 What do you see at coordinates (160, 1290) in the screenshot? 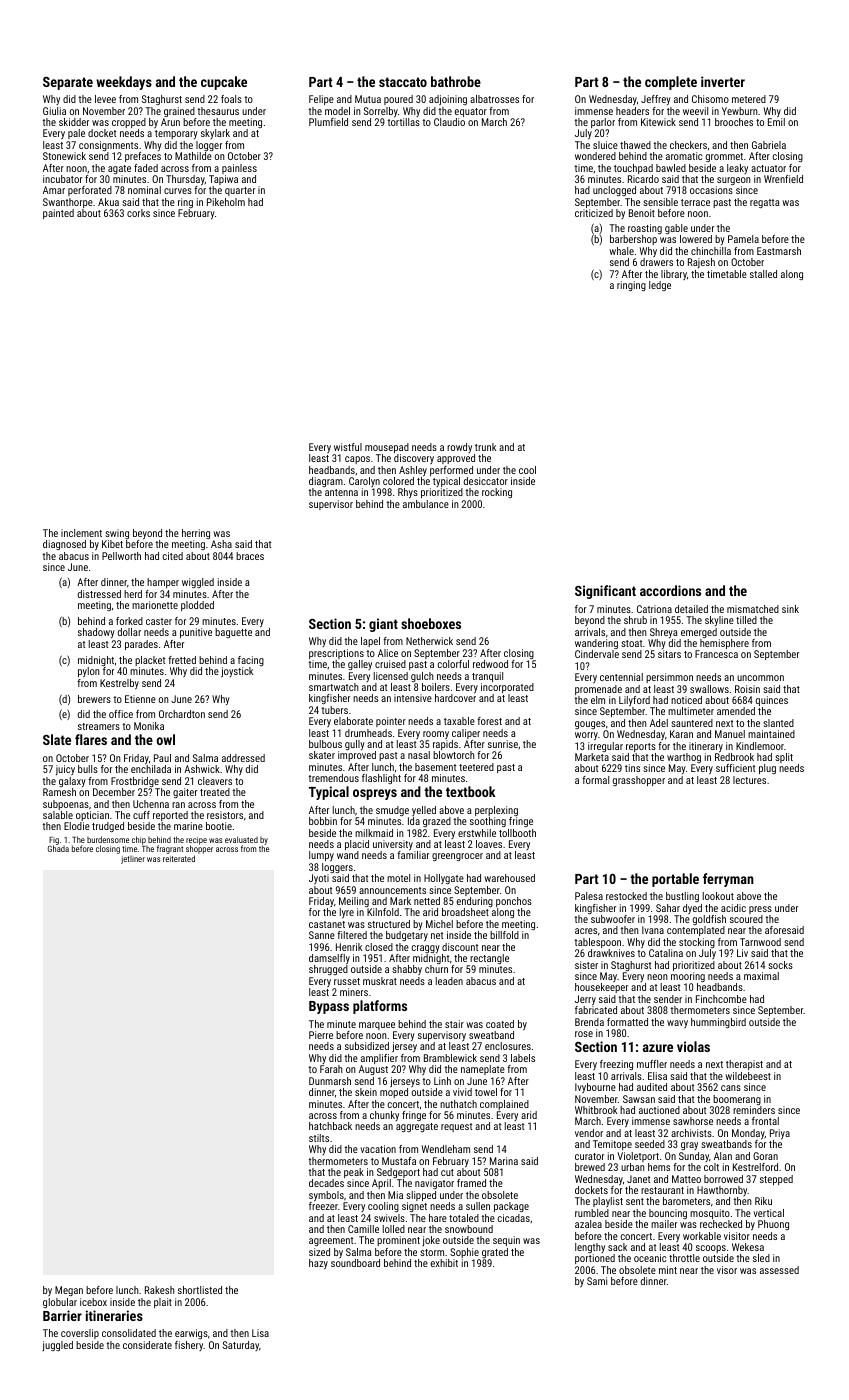
I see `Rakesh` at bounding box center [160, 1290].
